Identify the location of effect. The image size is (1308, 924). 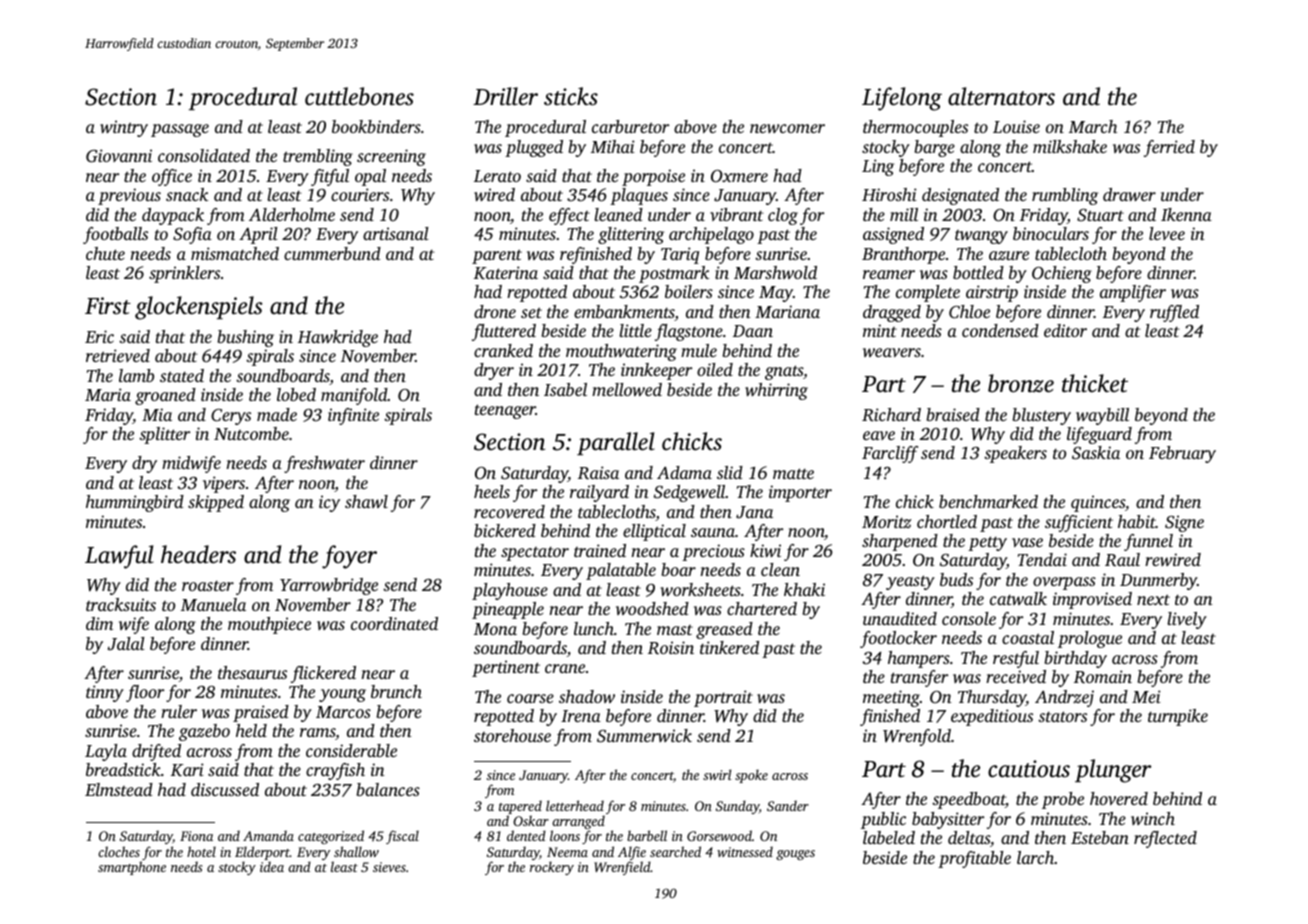
(569, 216).
